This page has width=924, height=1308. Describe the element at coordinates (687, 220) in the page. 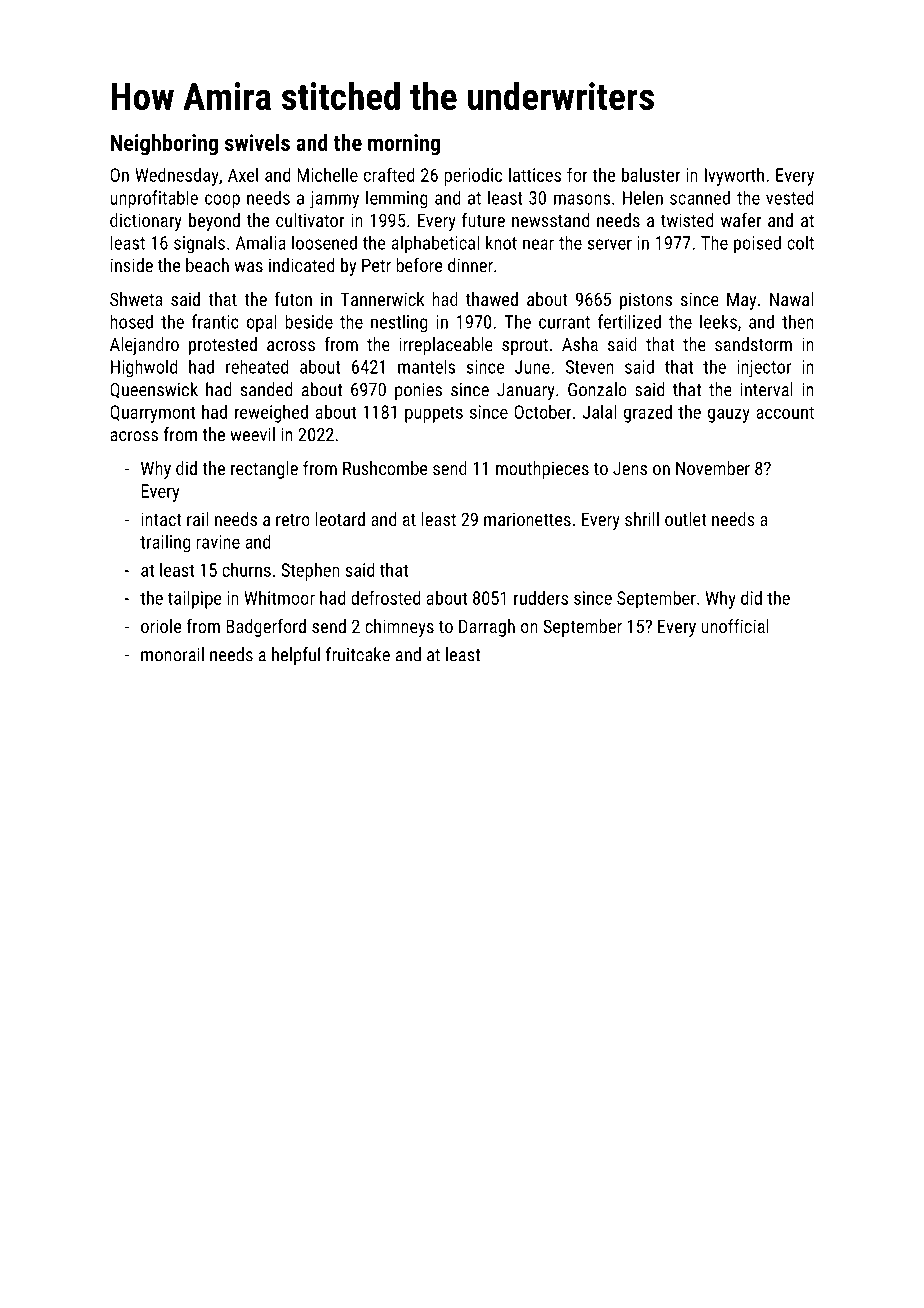

I see `twisted` at that location.
